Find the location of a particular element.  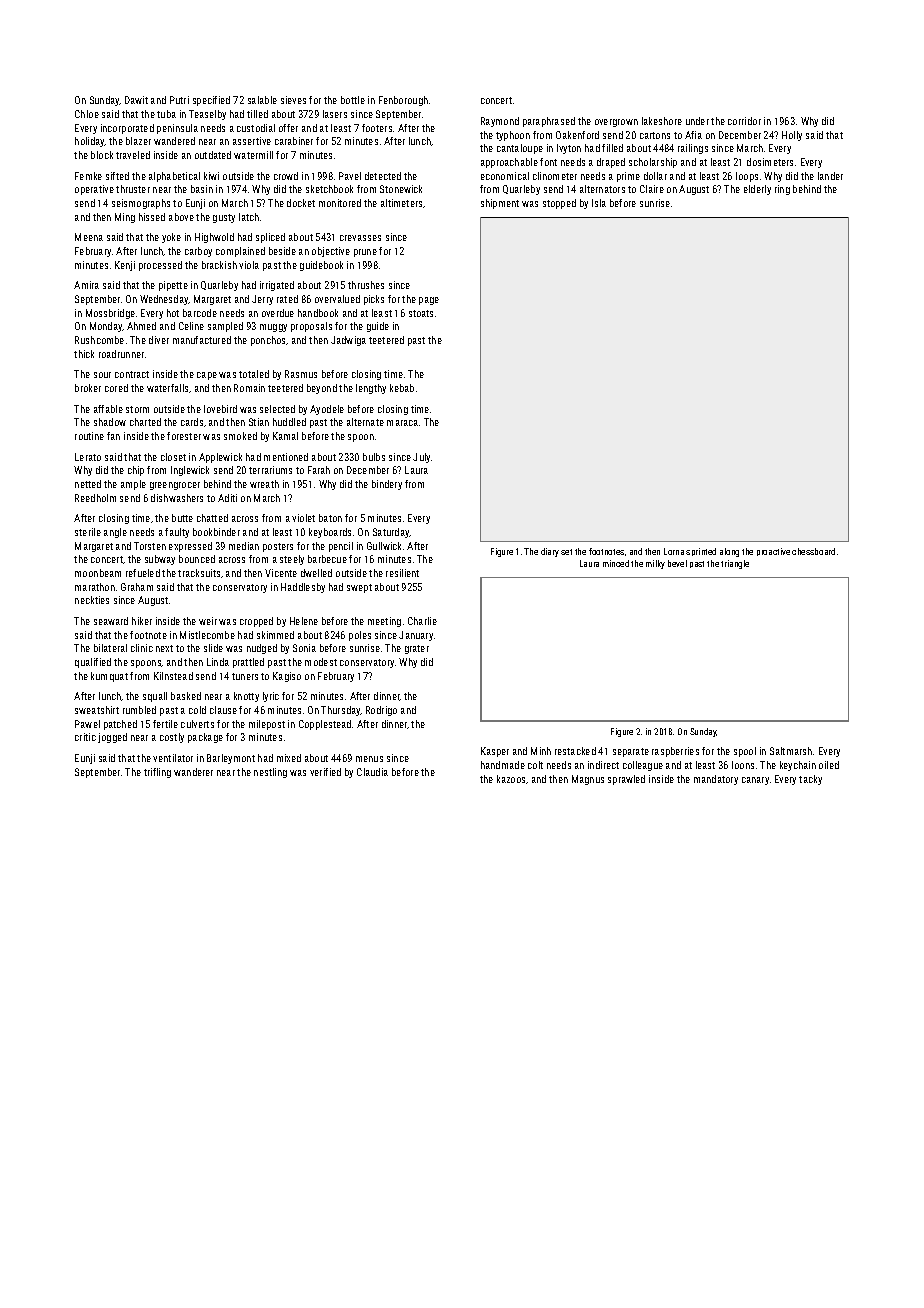

corridor is located at coordinates (744, 121).
